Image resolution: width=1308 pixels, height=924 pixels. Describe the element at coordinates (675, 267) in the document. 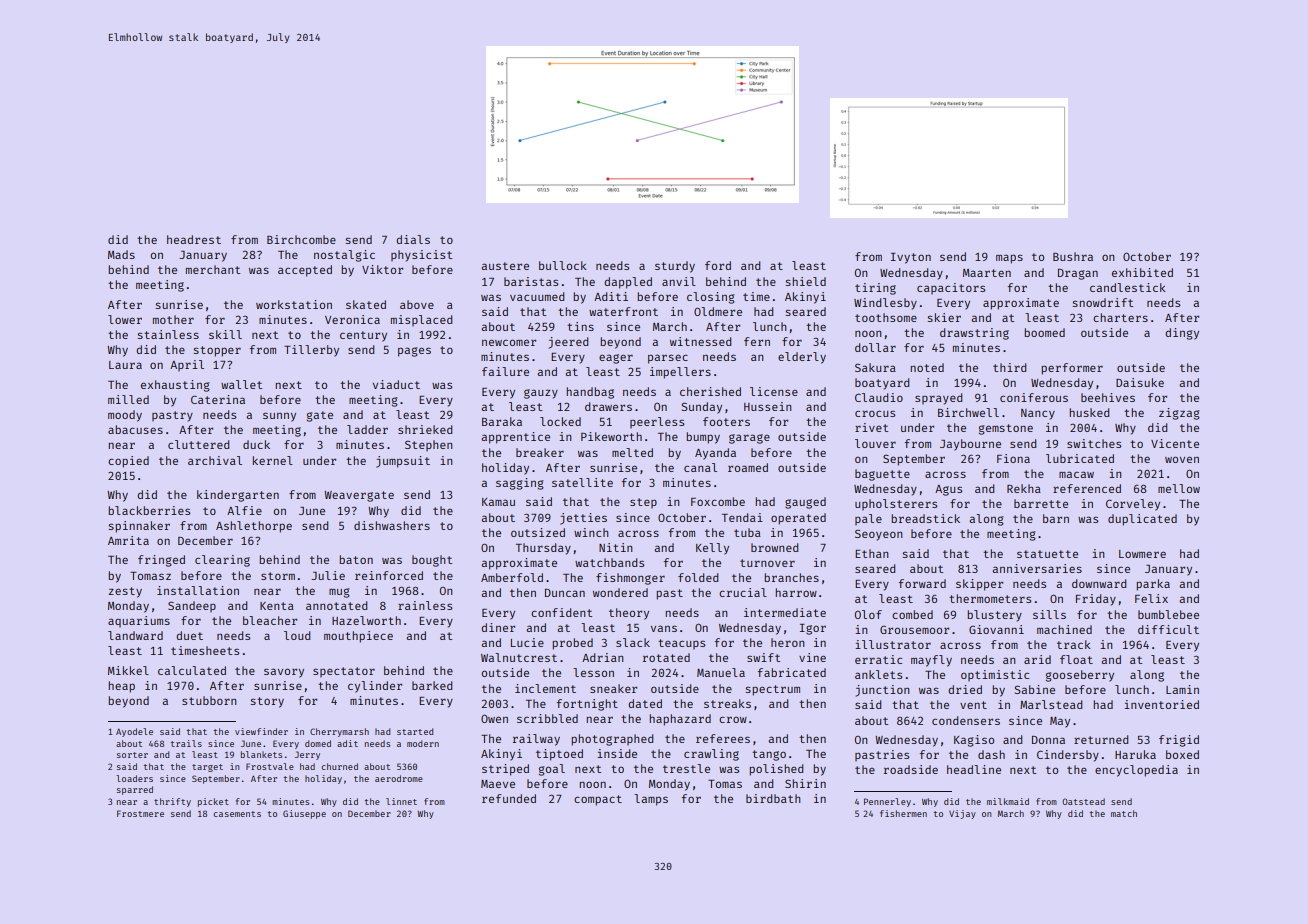

I see `sturdy` at that location.
